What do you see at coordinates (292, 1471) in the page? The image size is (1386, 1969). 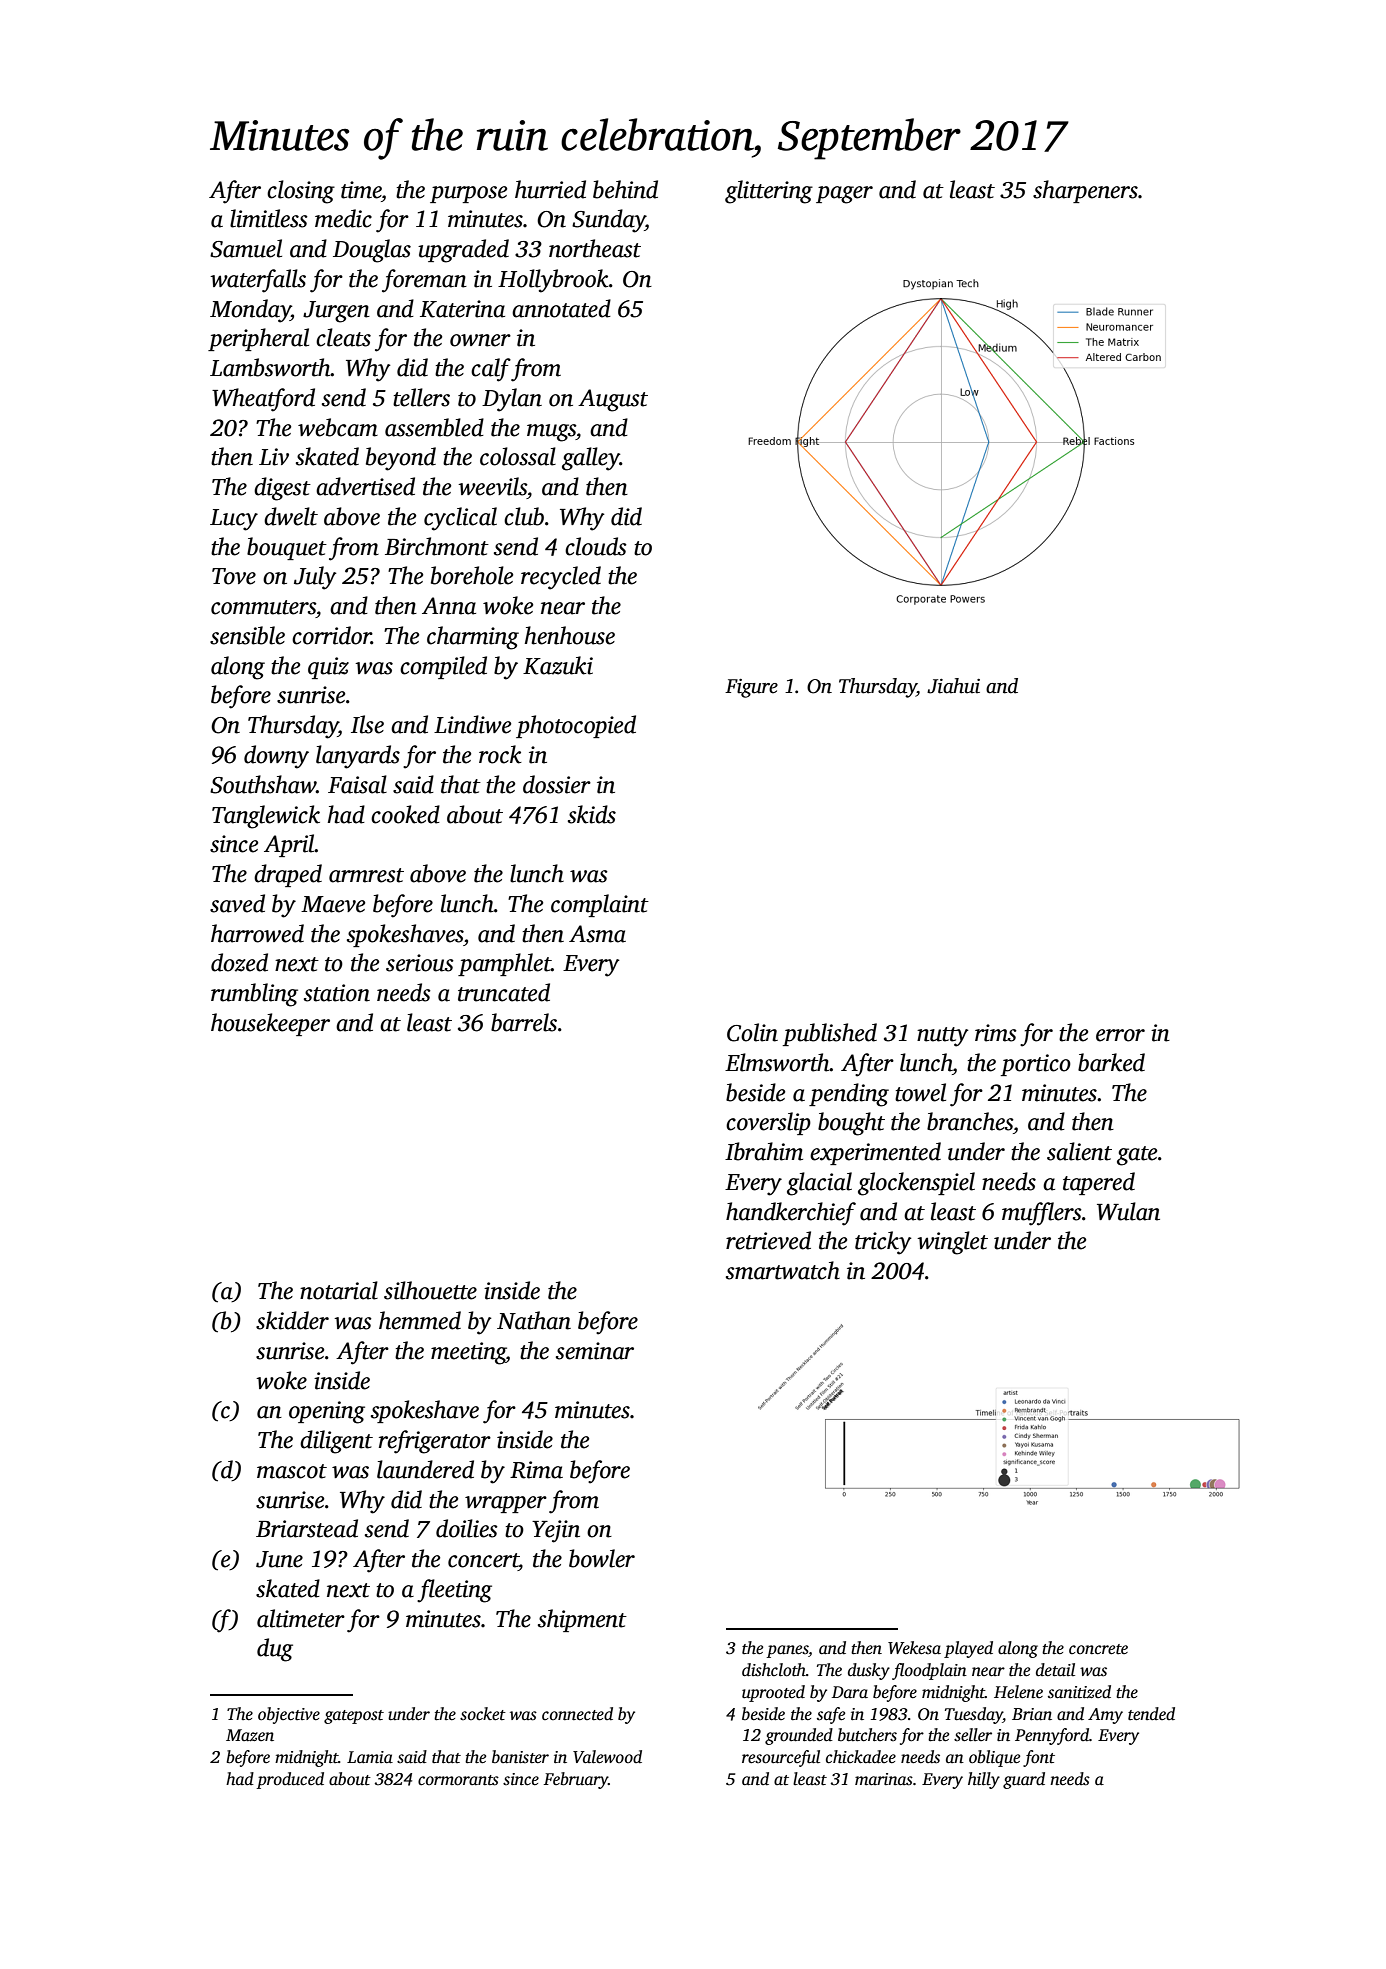 I see `mascot` at bounding box center [292, 1471].
